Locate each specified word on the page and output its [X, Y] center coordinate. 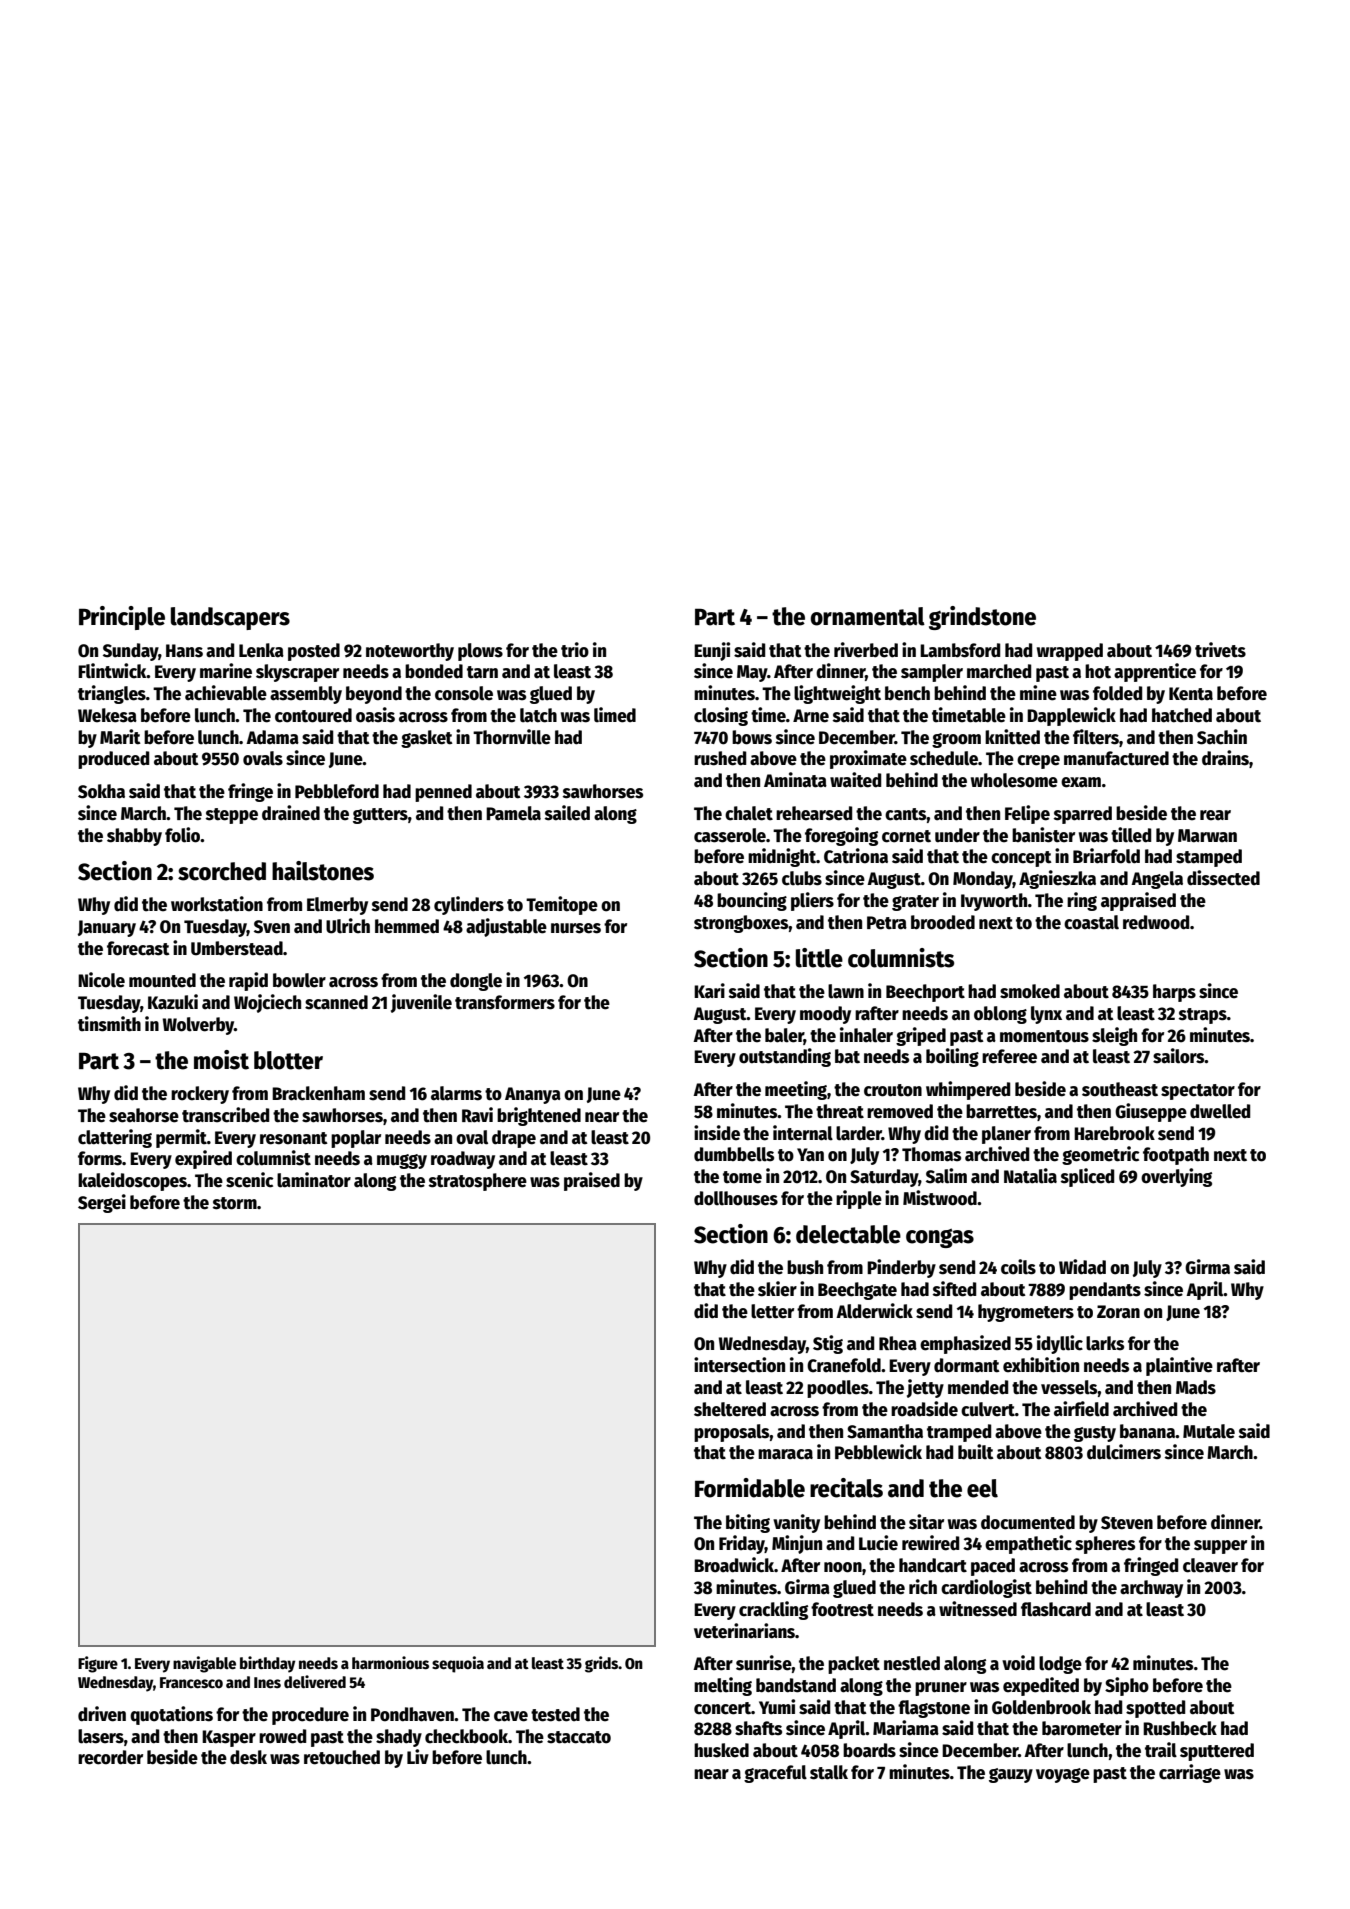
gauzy [1011, 1775]
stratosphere [478, 1182]
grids [601, 1664]
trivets [1220, 650]
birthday [268, 1664]
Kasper [229, 1738]
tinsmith [109, 1024]
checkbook [466, 1736]
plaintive [1179, 1366]
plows [480, 652]
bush [805, 1267]
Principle [122, 618]
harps [1174, 993]
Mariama [906, 1728]
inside [717, 1133]
